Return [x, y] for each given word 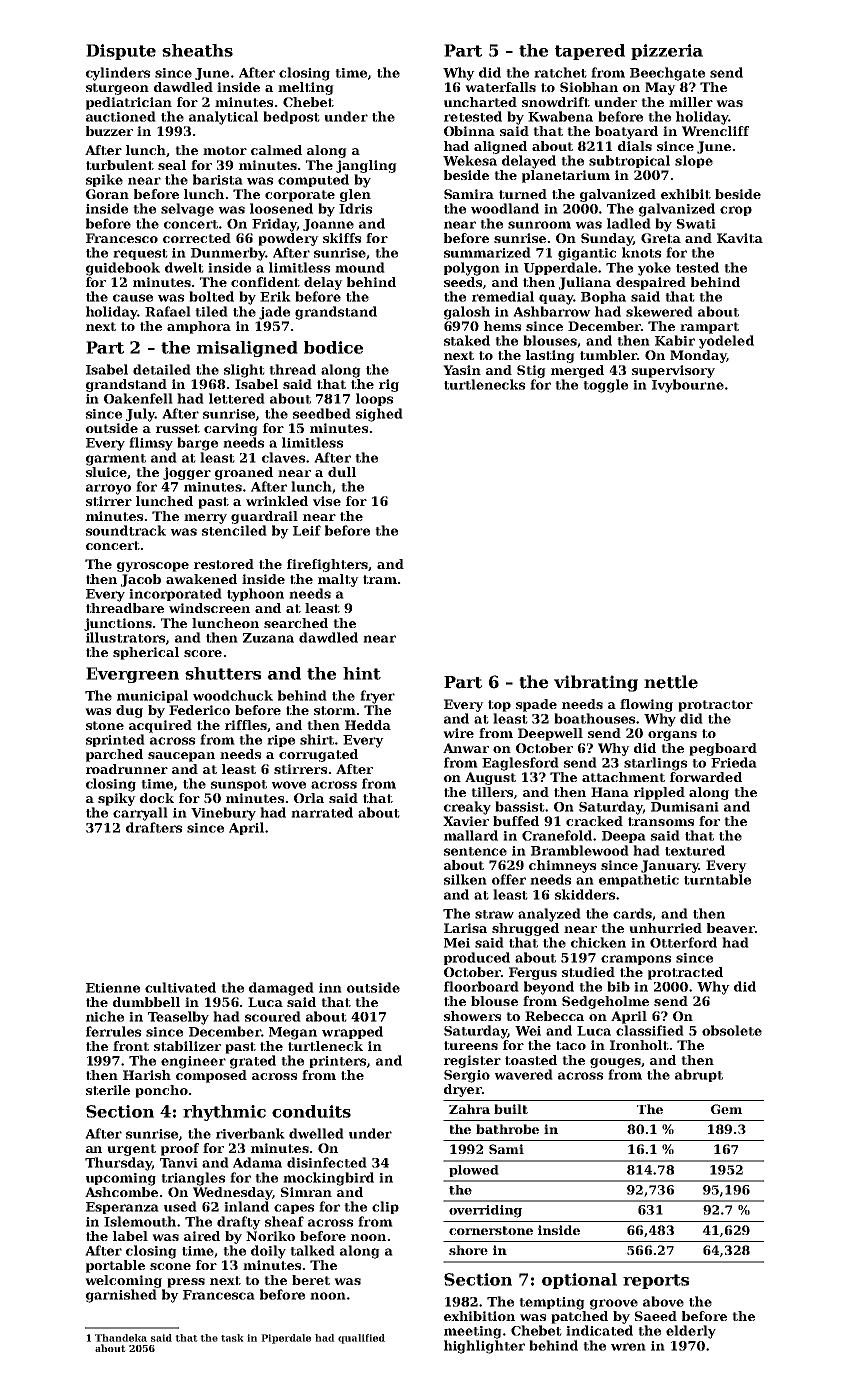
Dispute [121, 52]
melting [306, 88]
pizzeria [667, 52]
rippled [659, 793]
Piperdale [286, 1339]
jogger [187, 473]
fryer [377, 697]
